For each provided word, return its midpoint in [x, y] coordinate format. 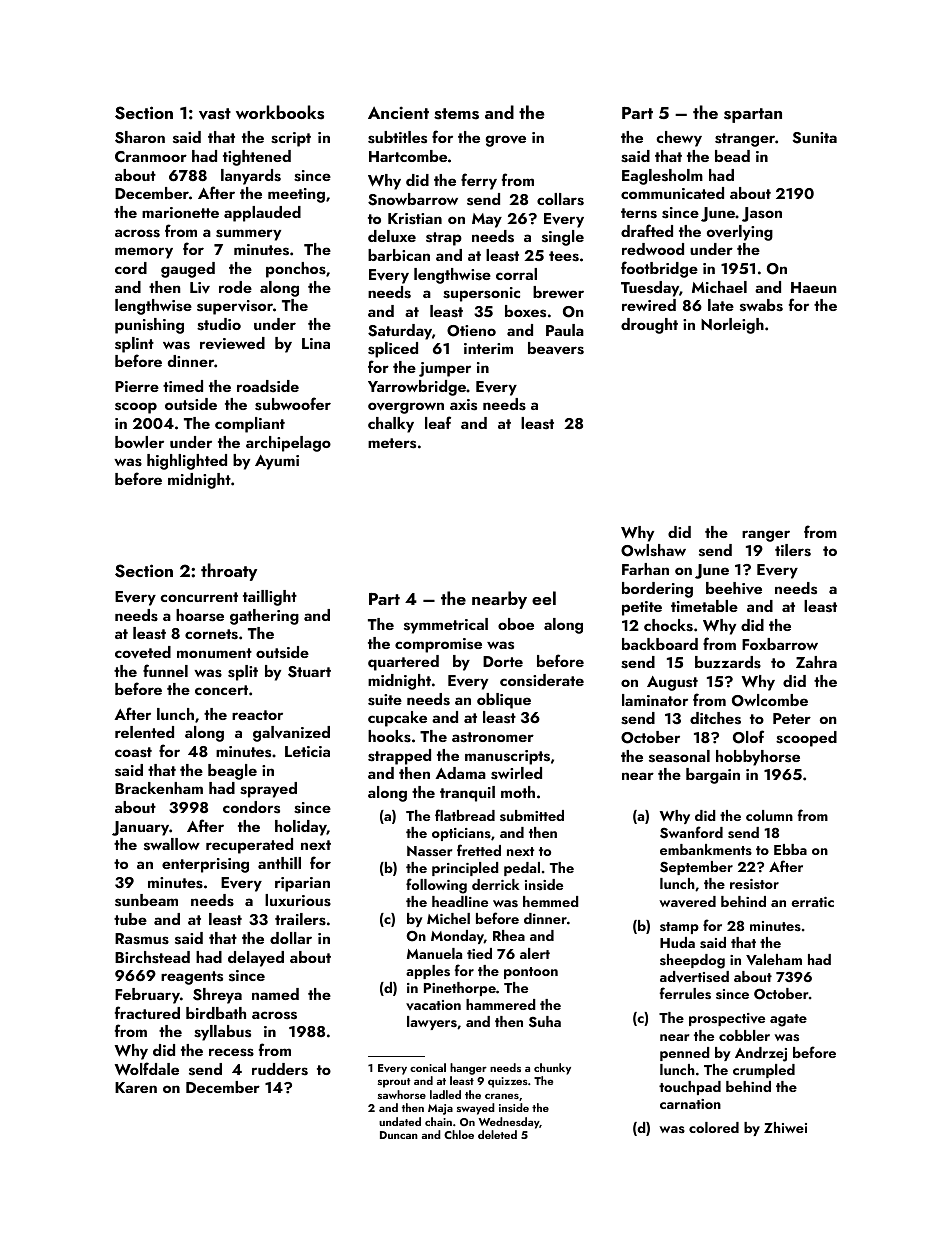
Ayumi [277, 462]
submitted [532, 815]
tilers [793, 550]
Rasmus [142, 939]
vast [215, 114]
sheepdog [692, 961]
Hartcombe [408, 156]
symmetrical [446, 626]
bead [732, 156]
